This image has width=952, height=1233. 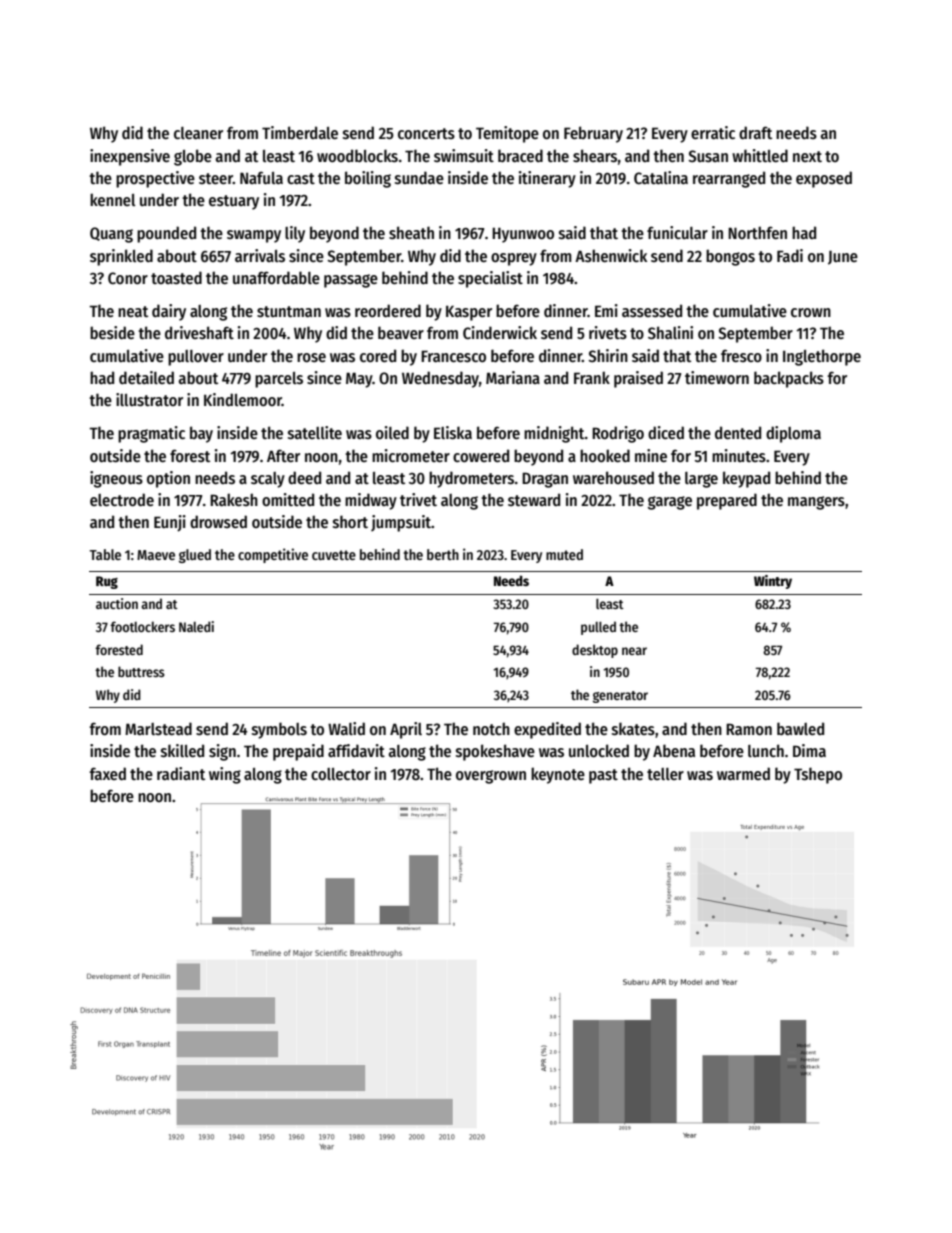 What do you see at coordinates (181, 773) in the image?
I see `radiant` at bounding box center [181, 773].
